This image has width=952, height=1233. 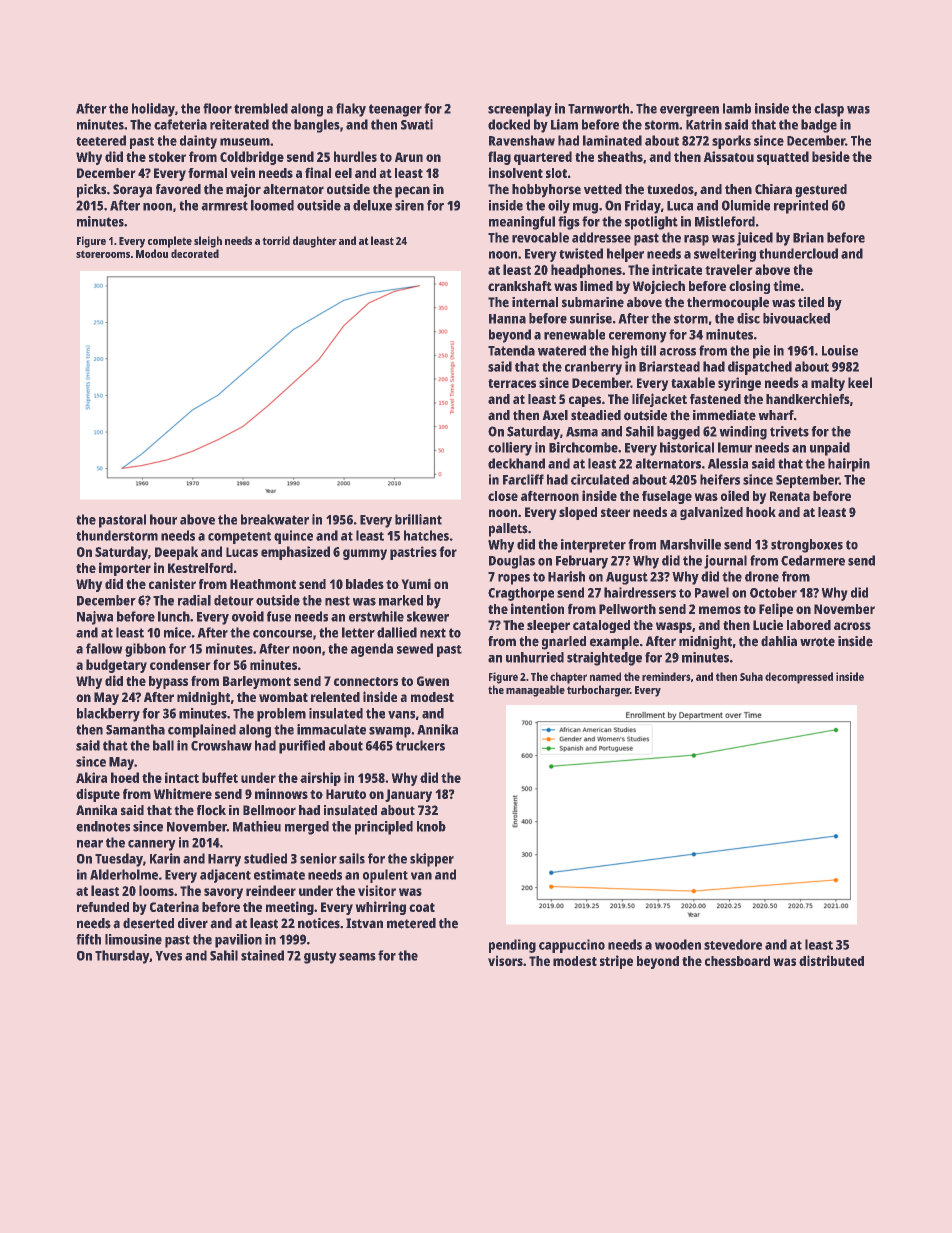 What do you see at coordinates (659, 287) in the image?
I see `Wojciech` at bounding box center [659, 287].
